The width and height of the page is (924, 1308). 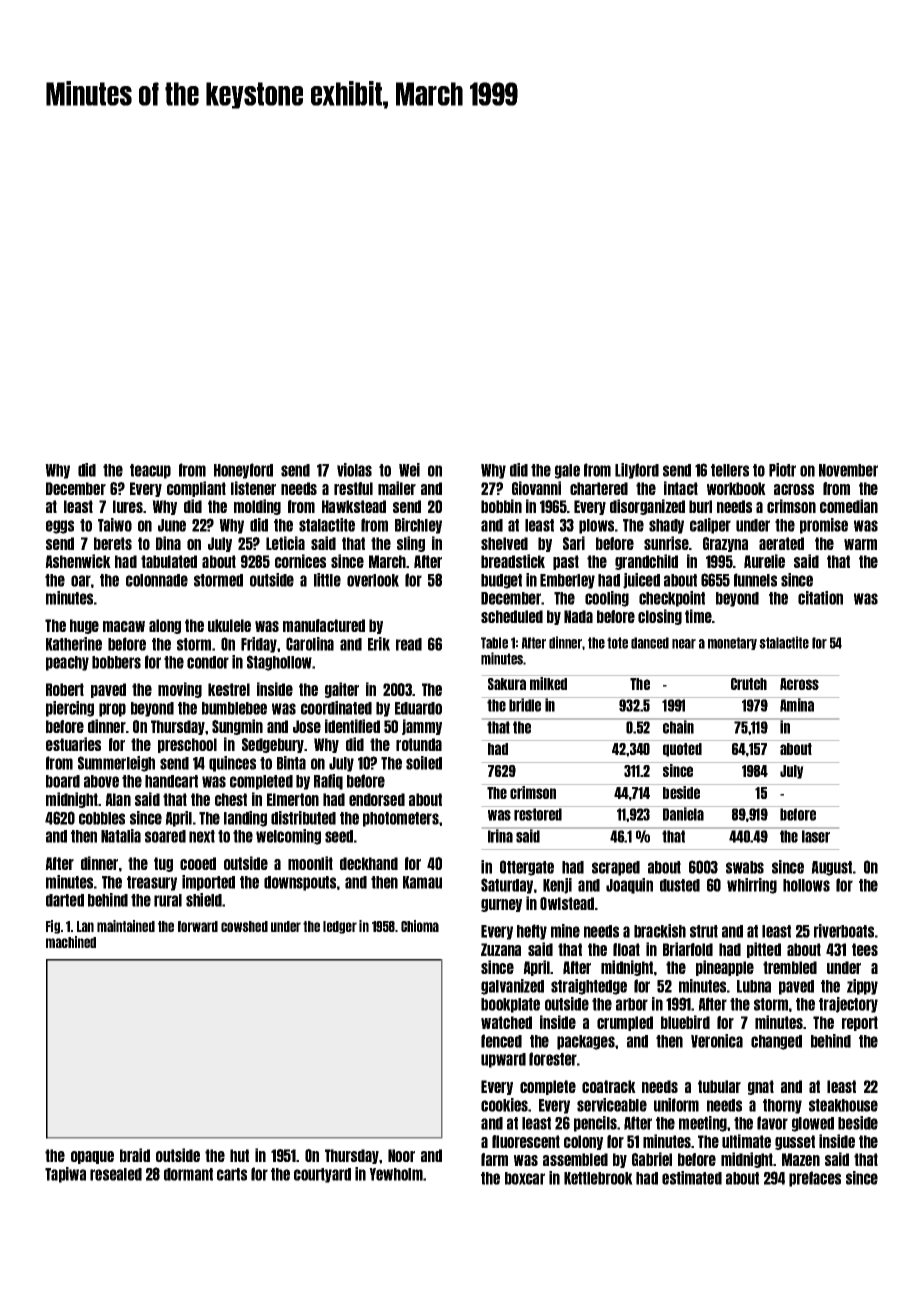 I want to click on piercing, so click(x=70, y=709).
